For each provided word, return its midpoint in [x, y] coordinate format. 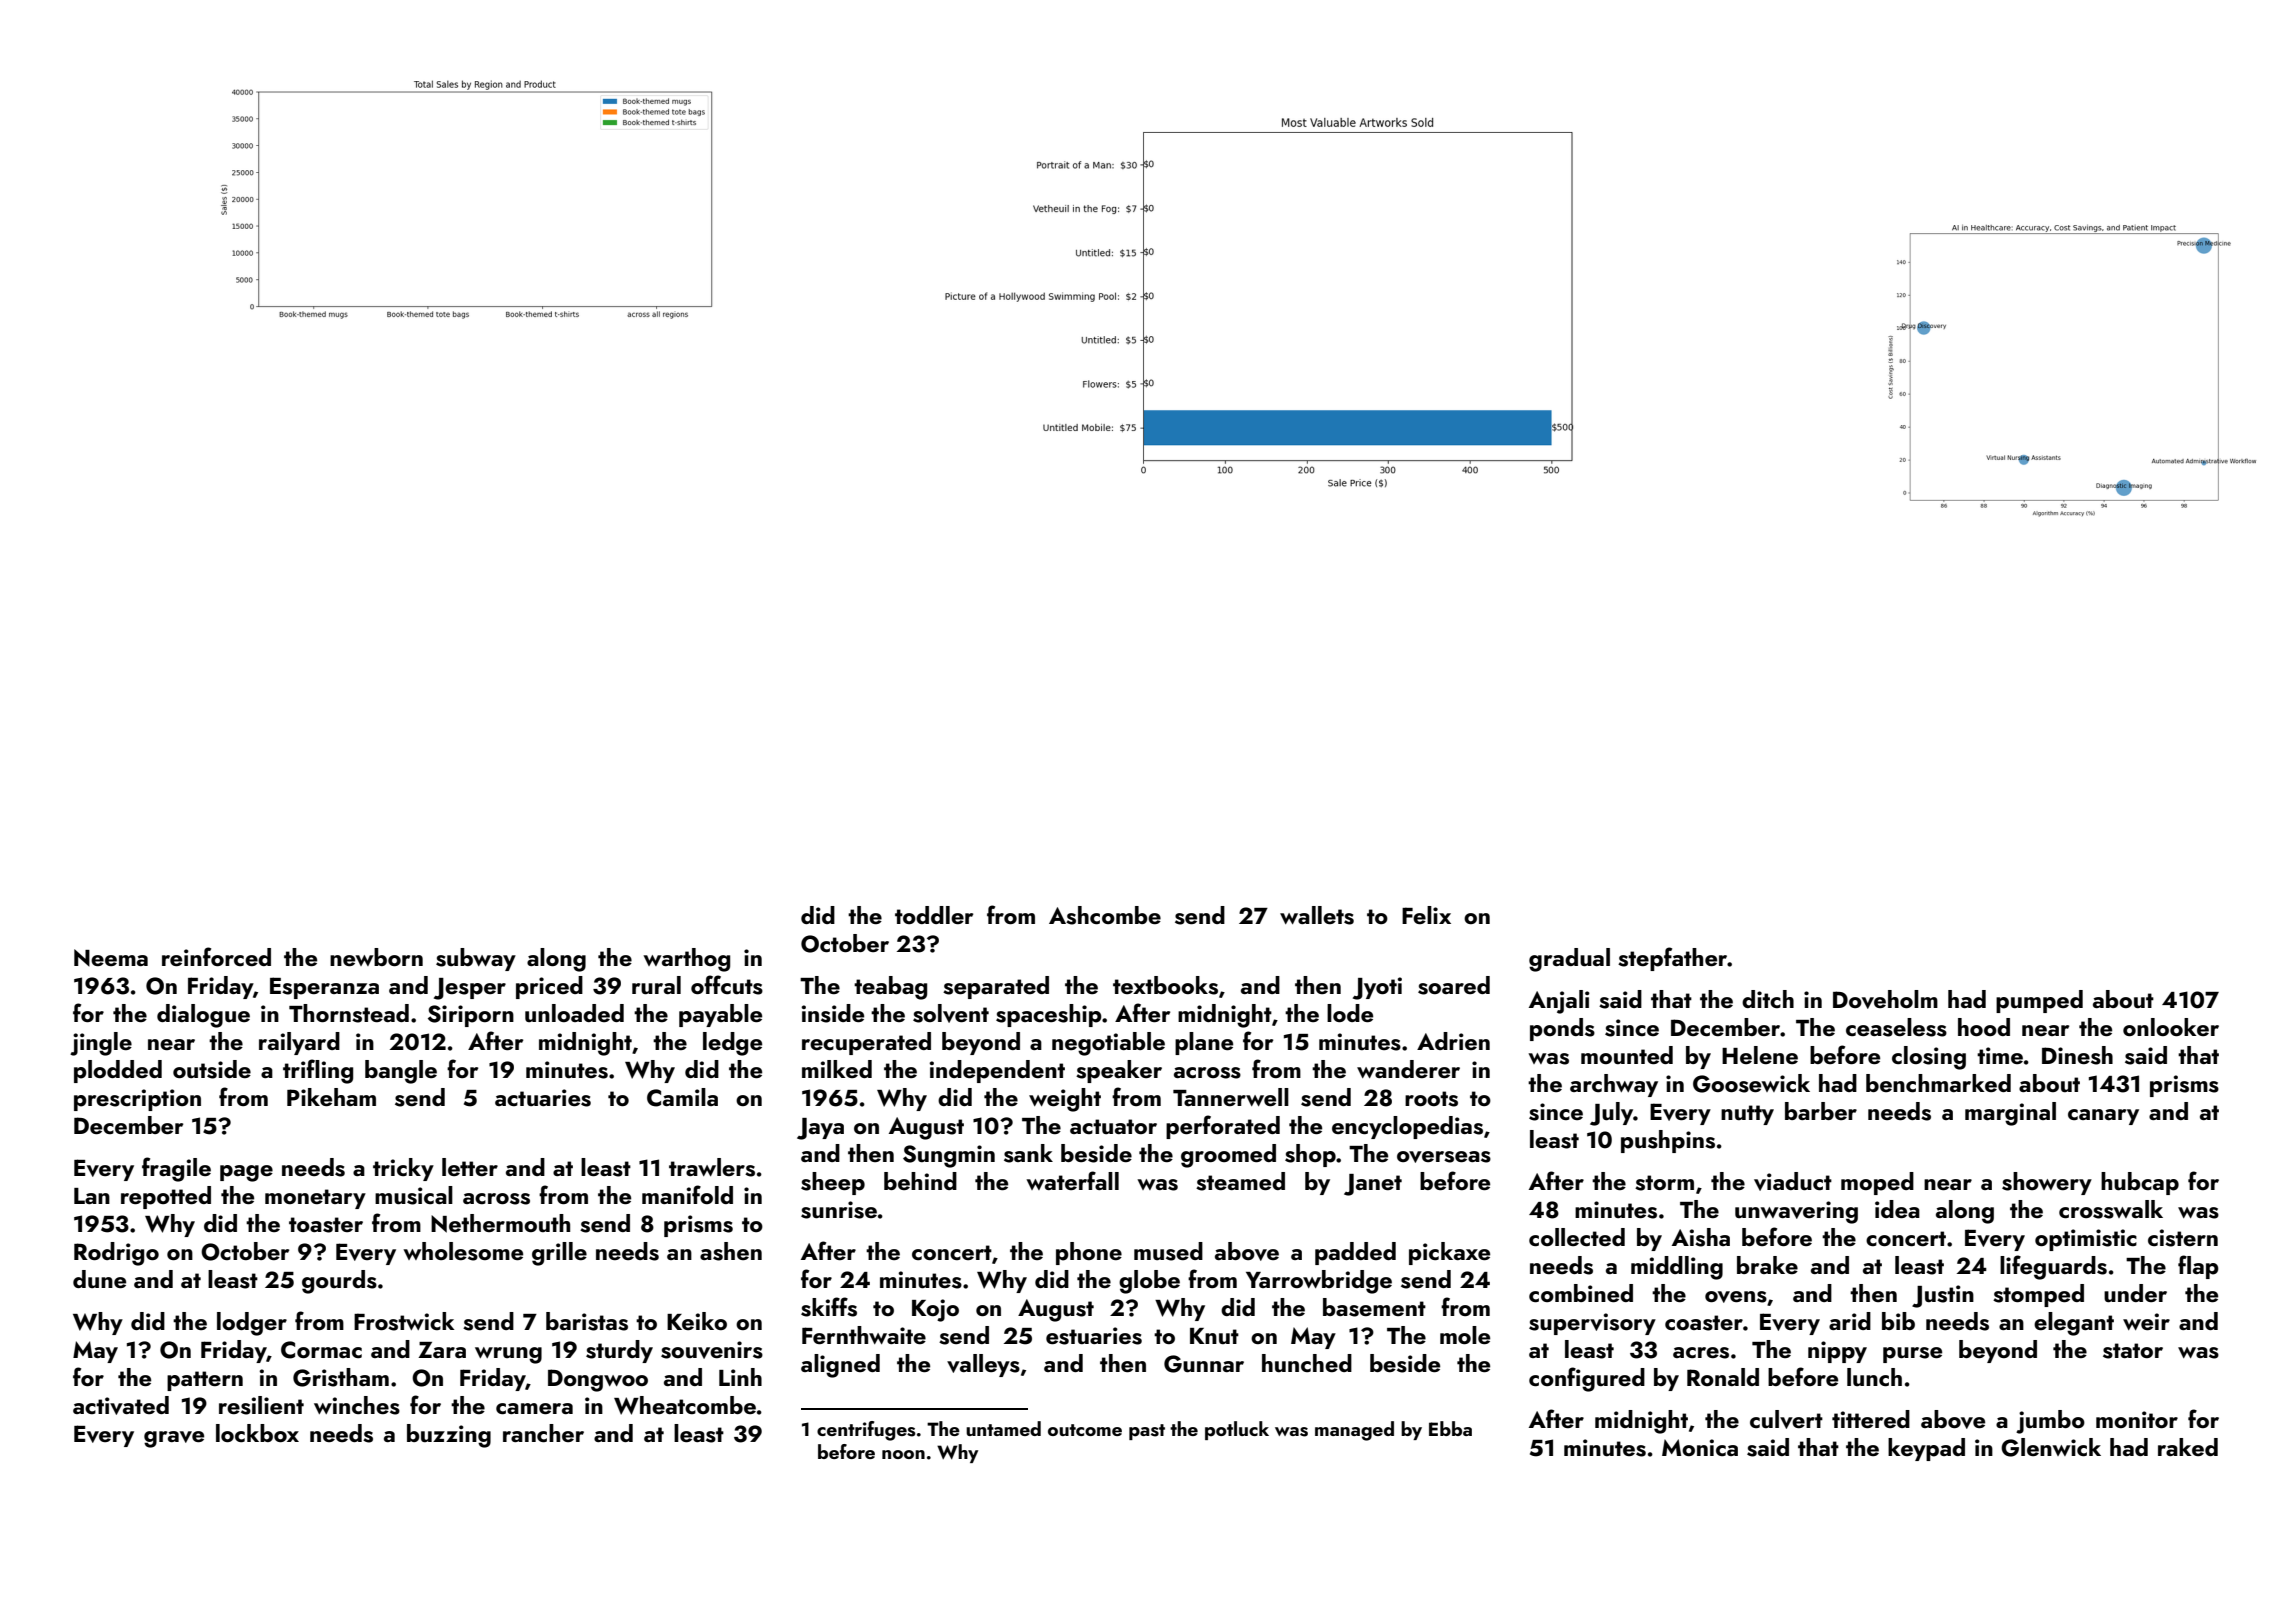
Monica [1700, 1447]
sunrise [839, 1210]
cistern [2183, 1238]
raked [2188, 1447]
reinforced [216, 956]
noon [903, 1454]
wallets [1317, 915]
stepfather [1672, 959]
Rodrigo [116, 1254]
